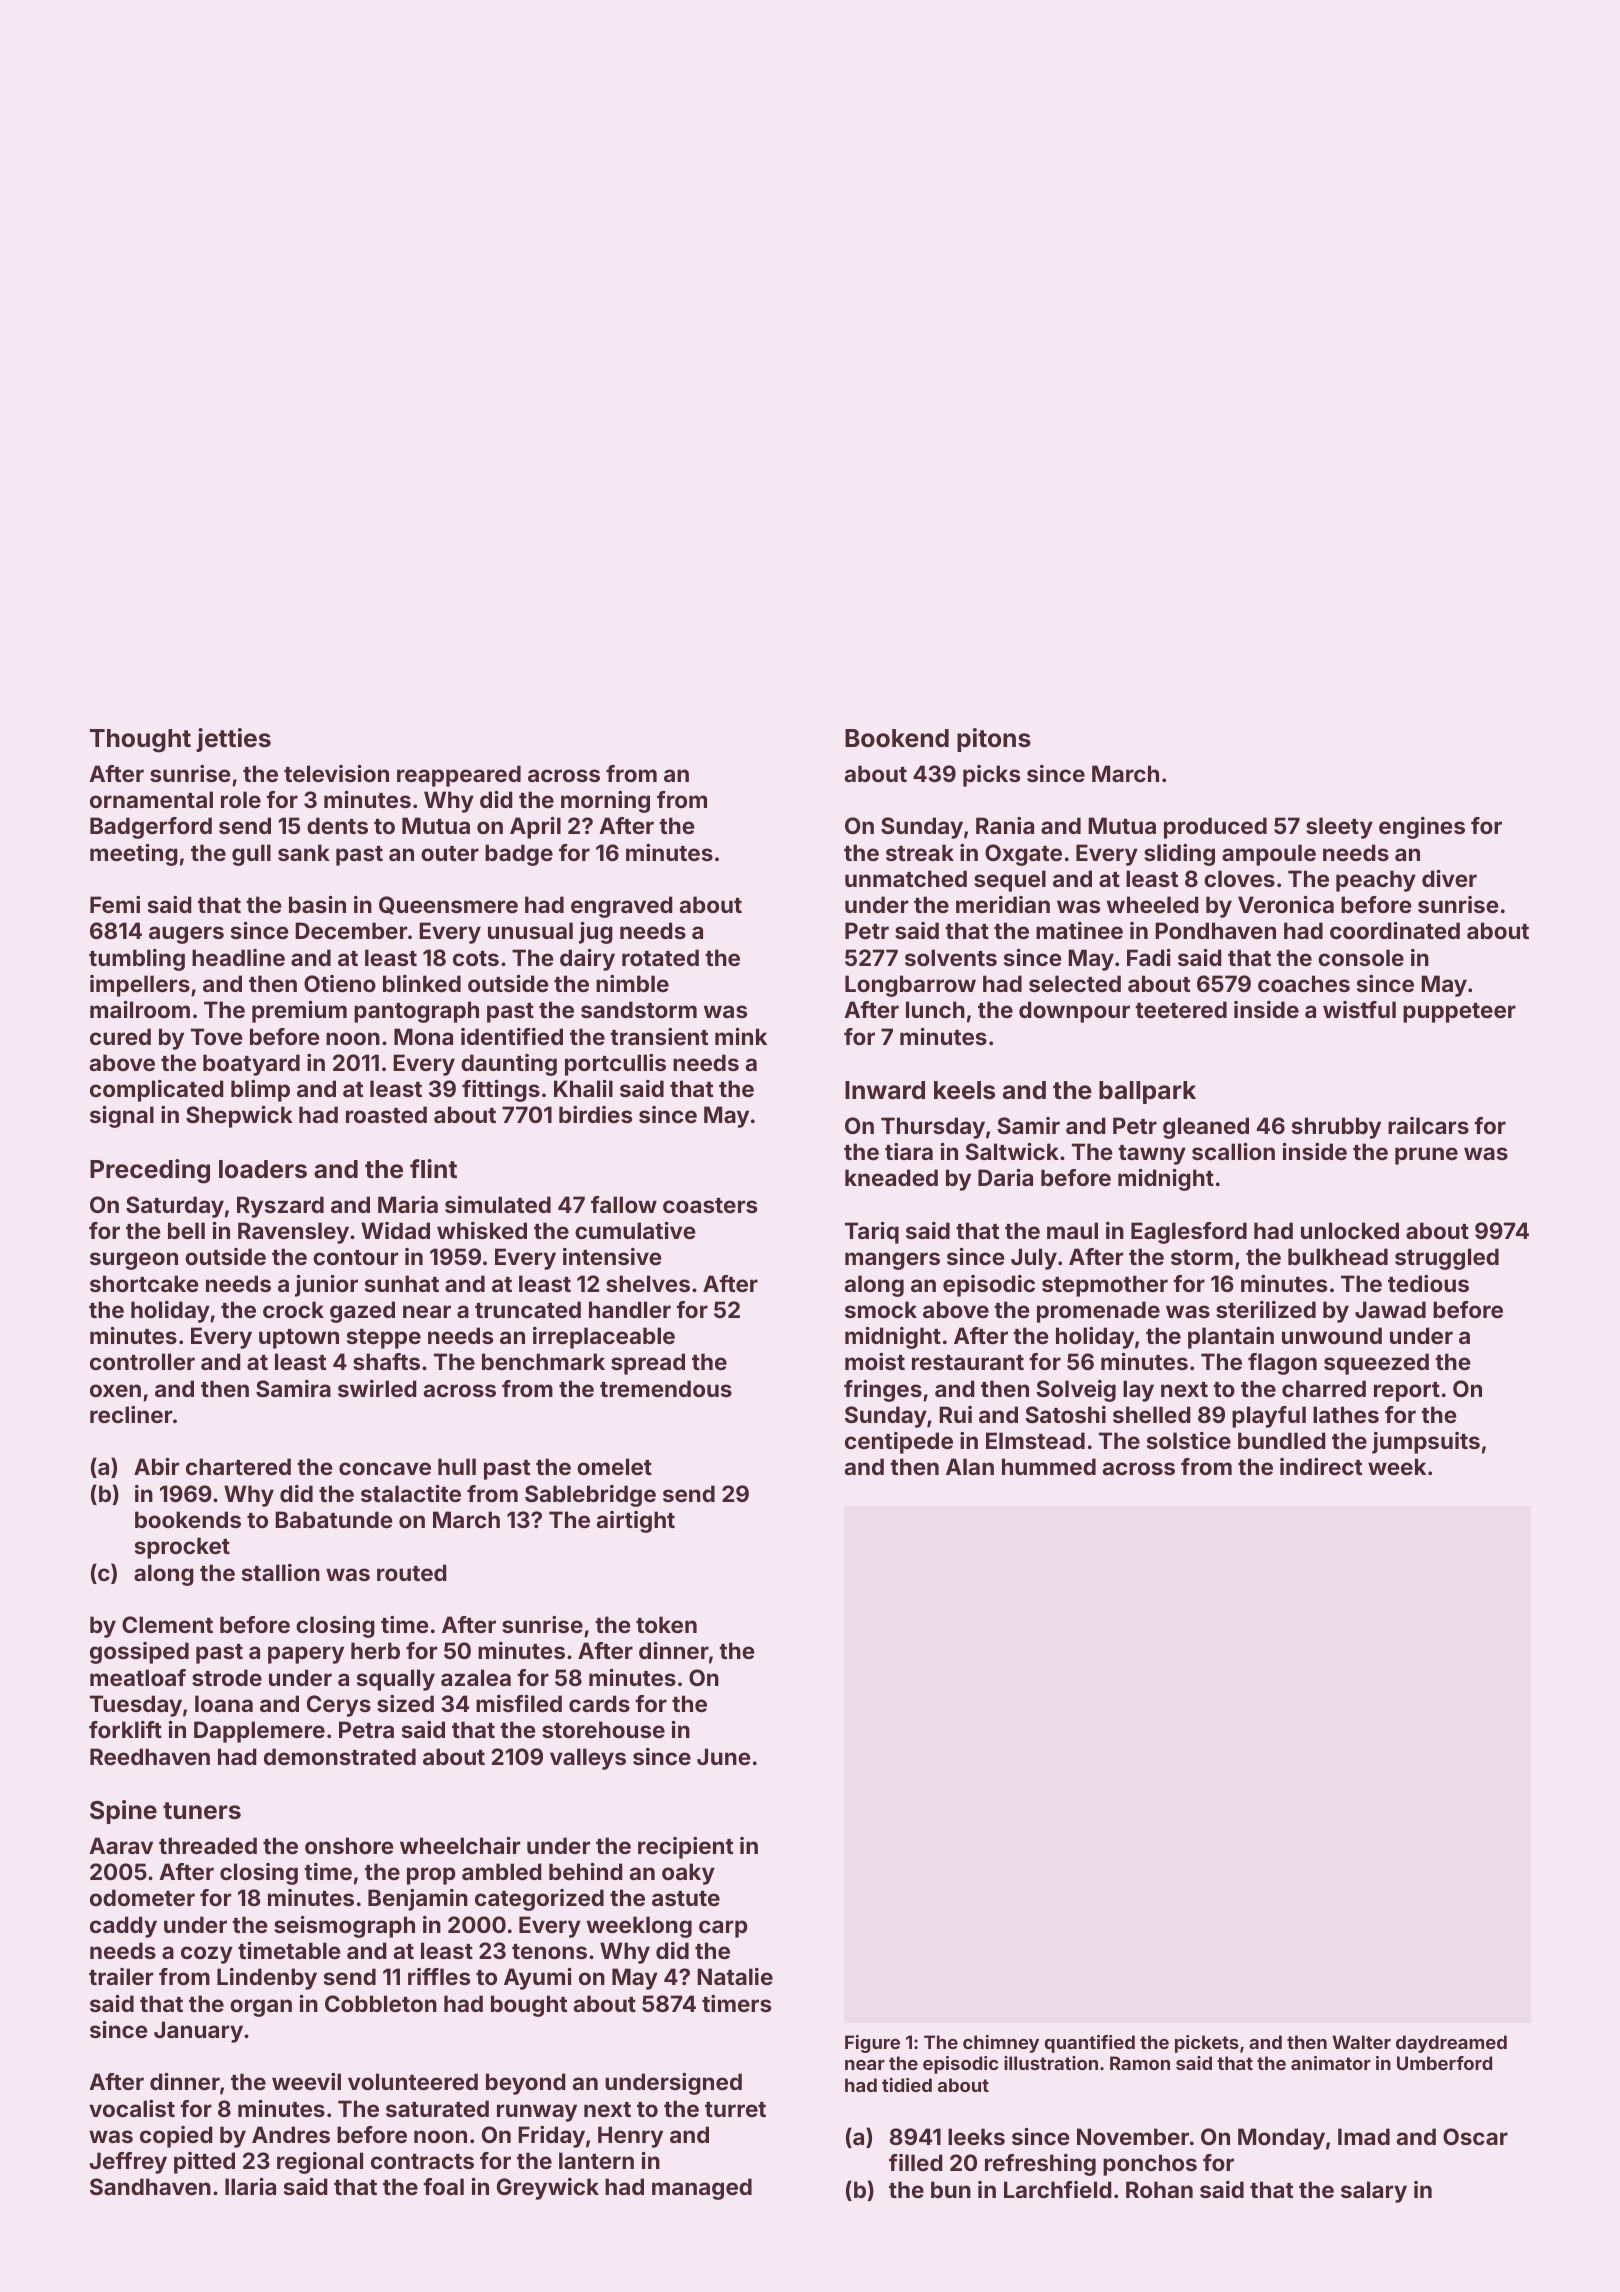 Image resolution: width=1620 pixels, height=2292 pixels. Describe the element at coordinates (666, 1388) in the screenshot. I see `tremendous` at that location.
